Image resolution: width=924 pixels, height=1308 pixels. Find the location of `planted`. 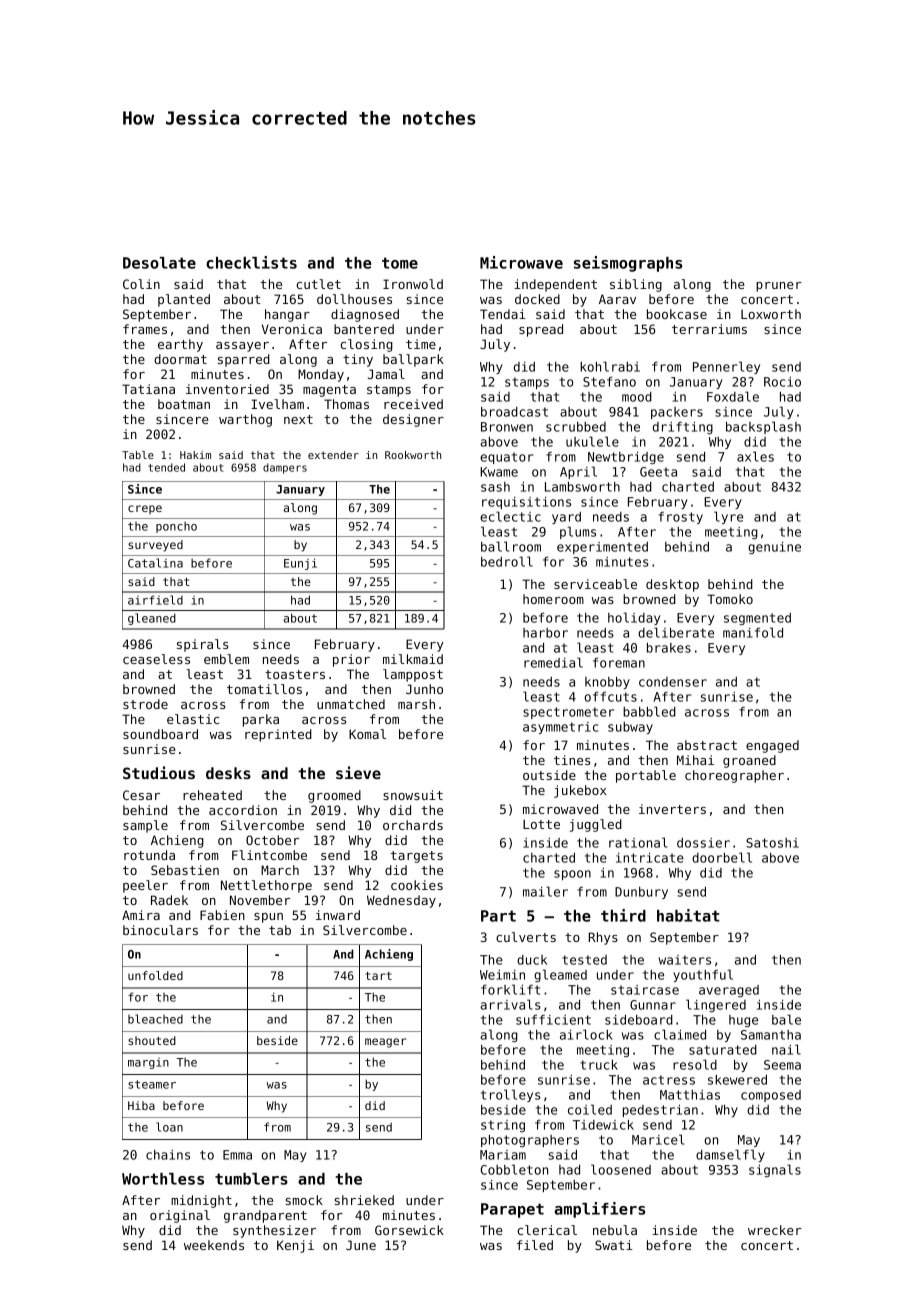

planted is located at coordinates (184, 300).
